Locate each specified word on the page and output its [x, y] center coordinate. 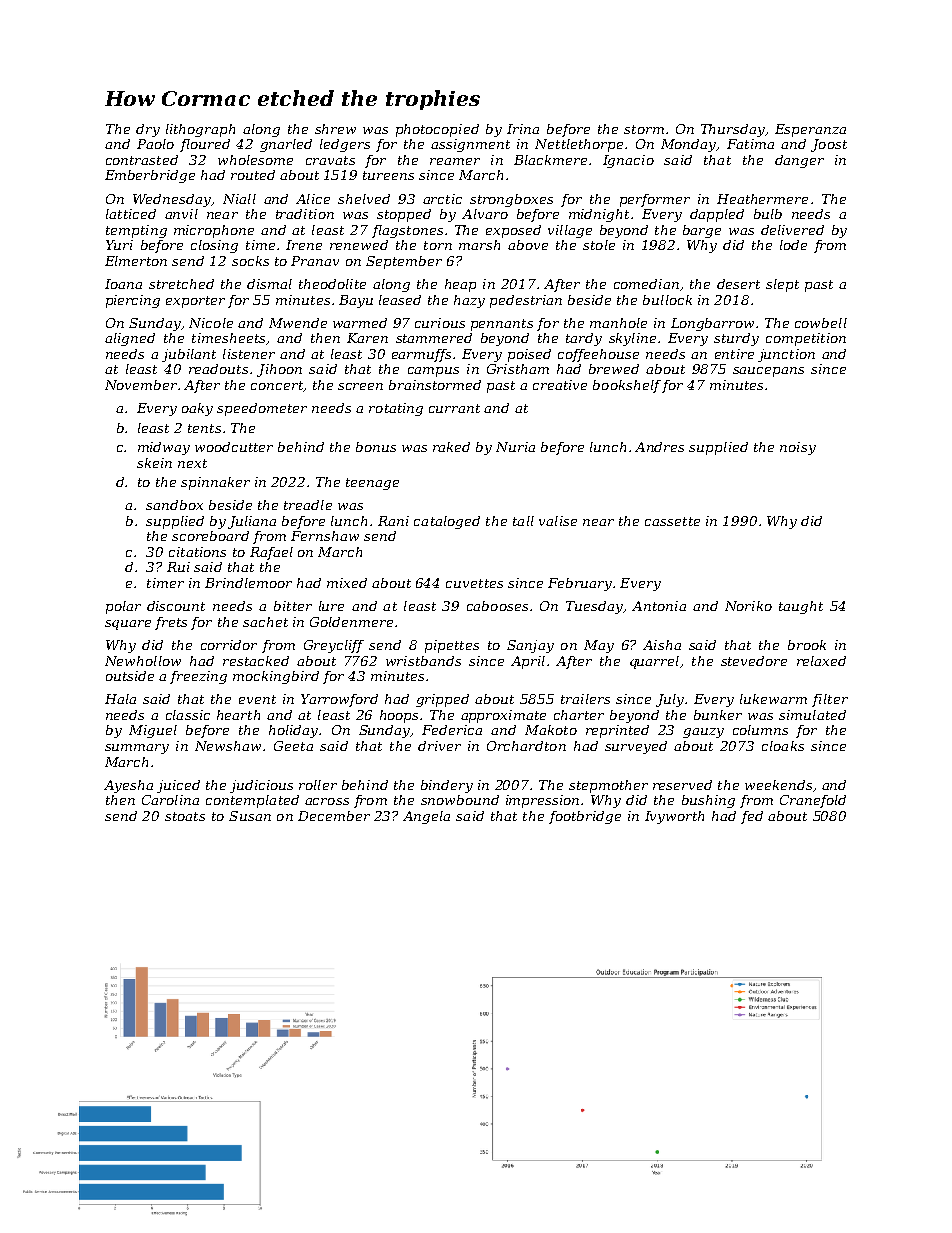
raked [451, 447]
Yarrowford [339, 700]
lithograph [200, 130]
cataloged [447, 522]
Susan [250, 816]
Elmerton [136, 261]
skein [154, 463]
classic [188, 715]
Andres [659, 447]
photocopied [437, 130]
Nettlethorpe [579, 145]
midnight [599, 215]
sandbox [174, 505]
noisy [798, 448]
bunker [718, 715]
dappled [717, 215]
